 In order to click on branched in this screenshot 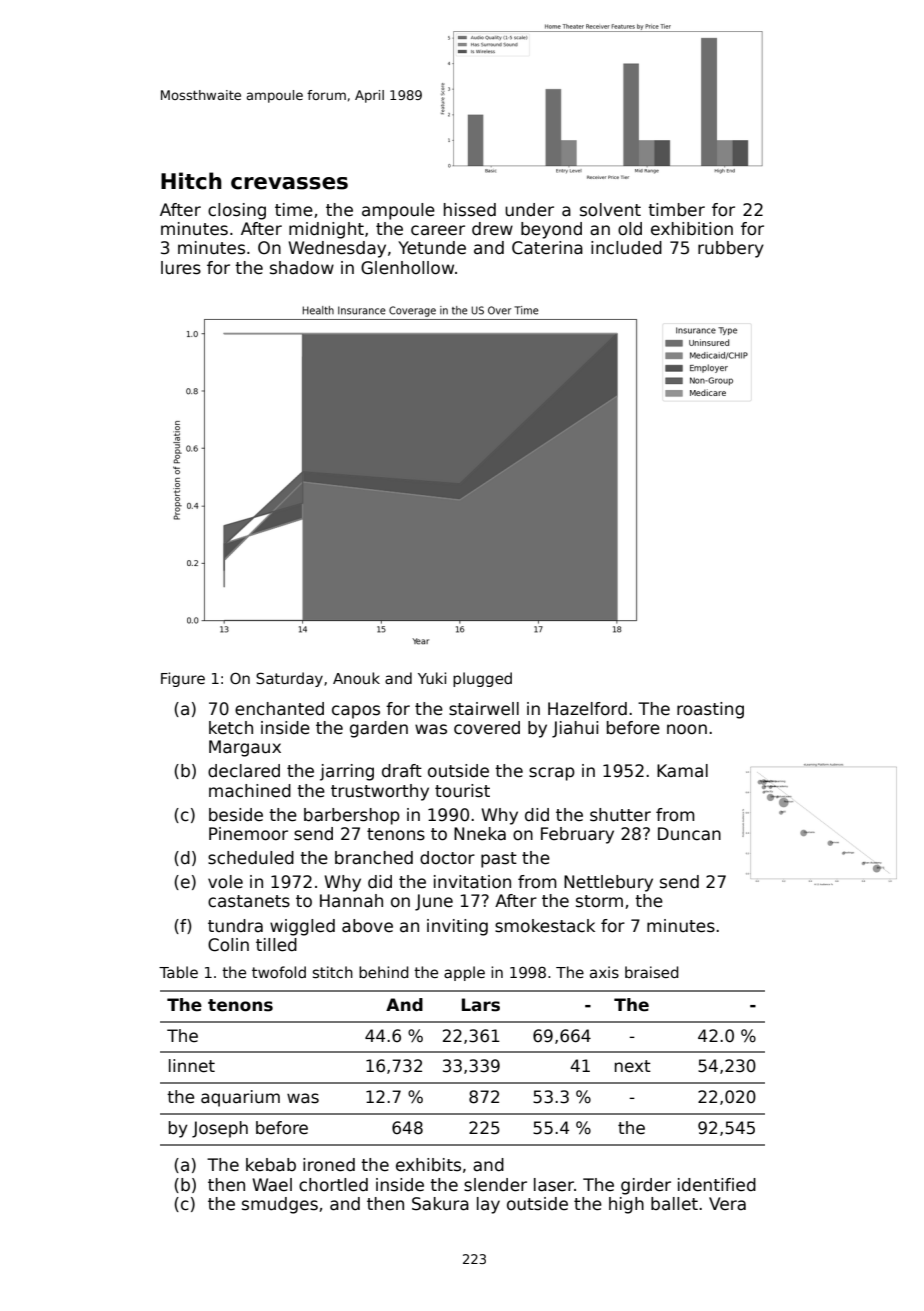, I will do `click(374, 858)`.
